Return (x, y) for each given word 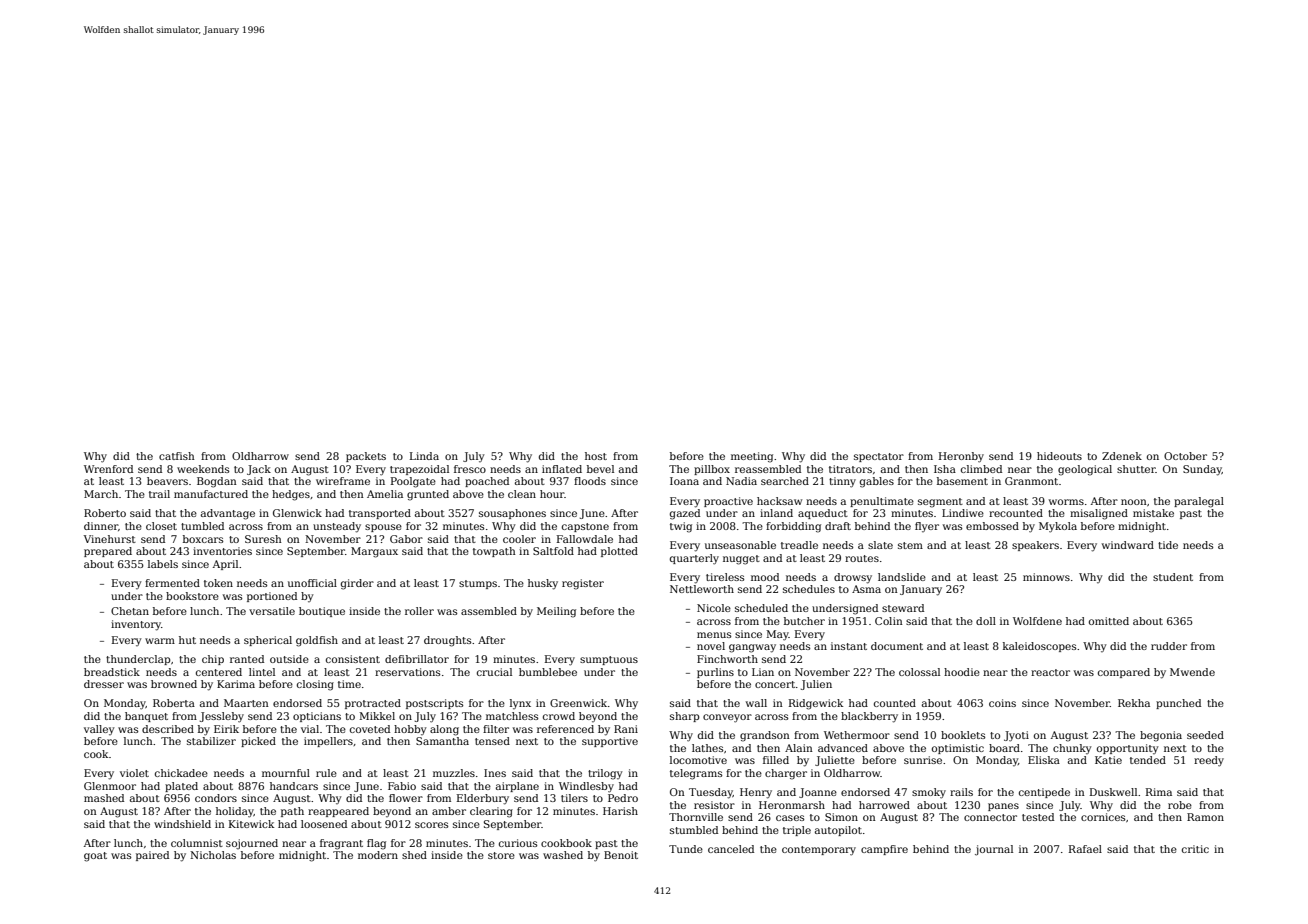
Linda (424, 456)
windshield (182, 824)
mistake (1153, 513)
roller (419, 611)
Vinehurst (110, 539)
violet (134, 773)
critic (1195, 849)
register (583, 584)
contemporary (819, 851)
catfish (177, 456)
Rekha (1134, 703)
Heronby (961, 457)
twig (681, 527)
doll (986, 621)
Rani (626, 729)
